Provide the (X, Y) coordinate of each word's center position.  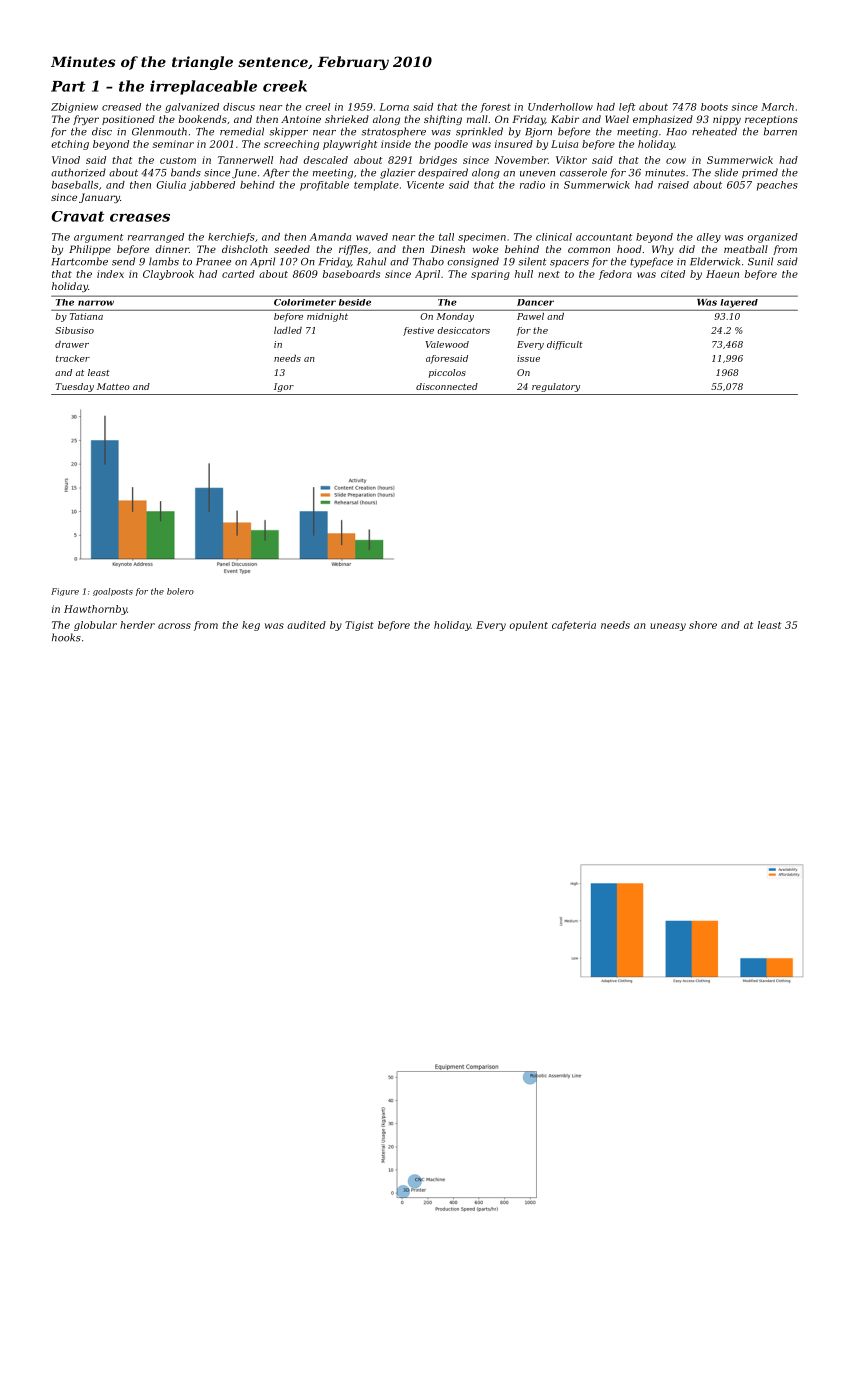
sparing (490, 275)
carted (238, 274)
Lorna (394, 107)
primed (760, 173)
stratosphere (393, 132)
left (627, 108)
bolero (180, 591)
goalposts (113, 592)
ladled (288, 330)
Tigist (359, 626)
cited (673, 274)
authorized (78, 172)
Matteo (113, 386)
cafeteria (574, 626)
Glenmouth (159, 131)
